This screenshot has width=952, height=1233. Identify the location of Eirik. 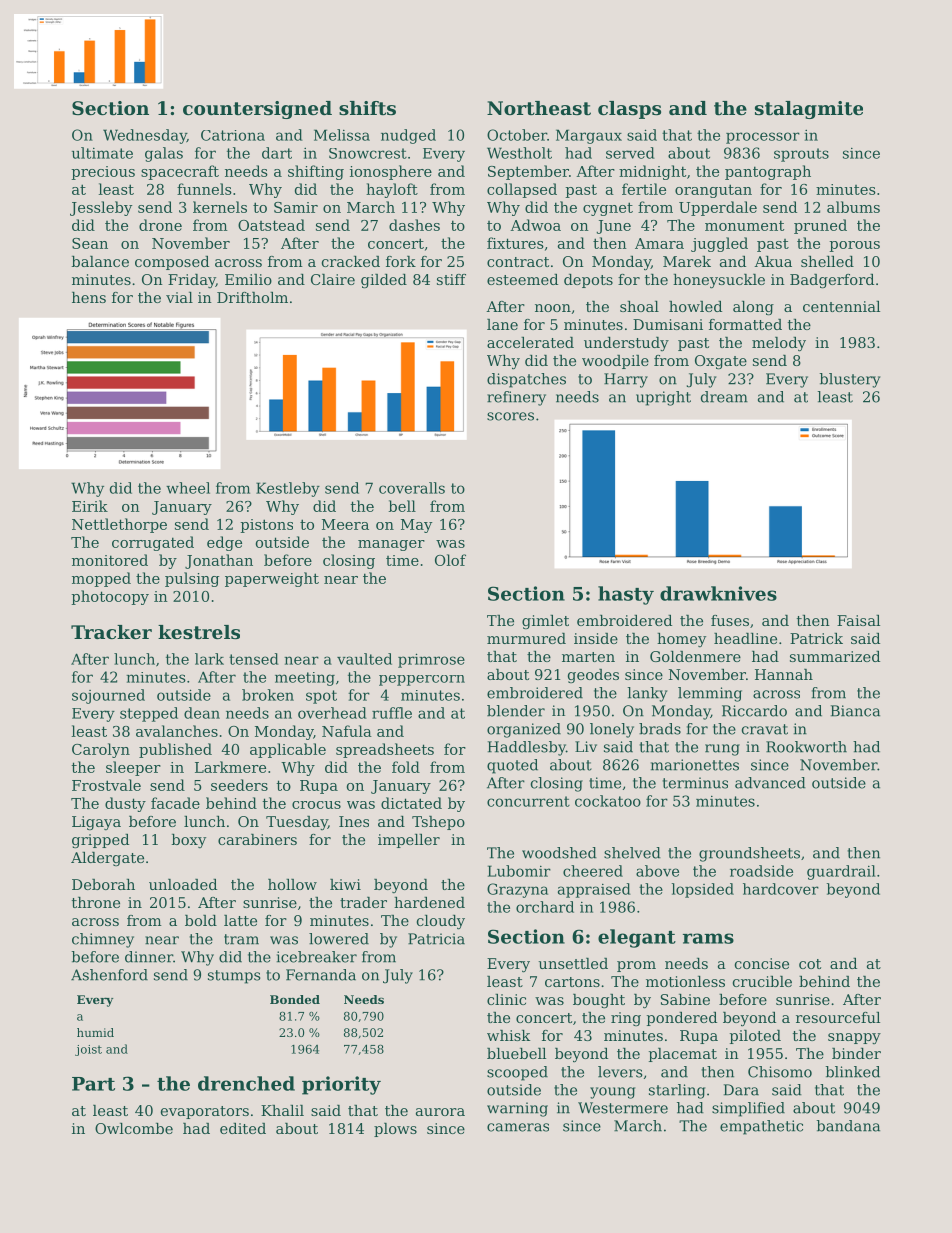
(90, 506).
